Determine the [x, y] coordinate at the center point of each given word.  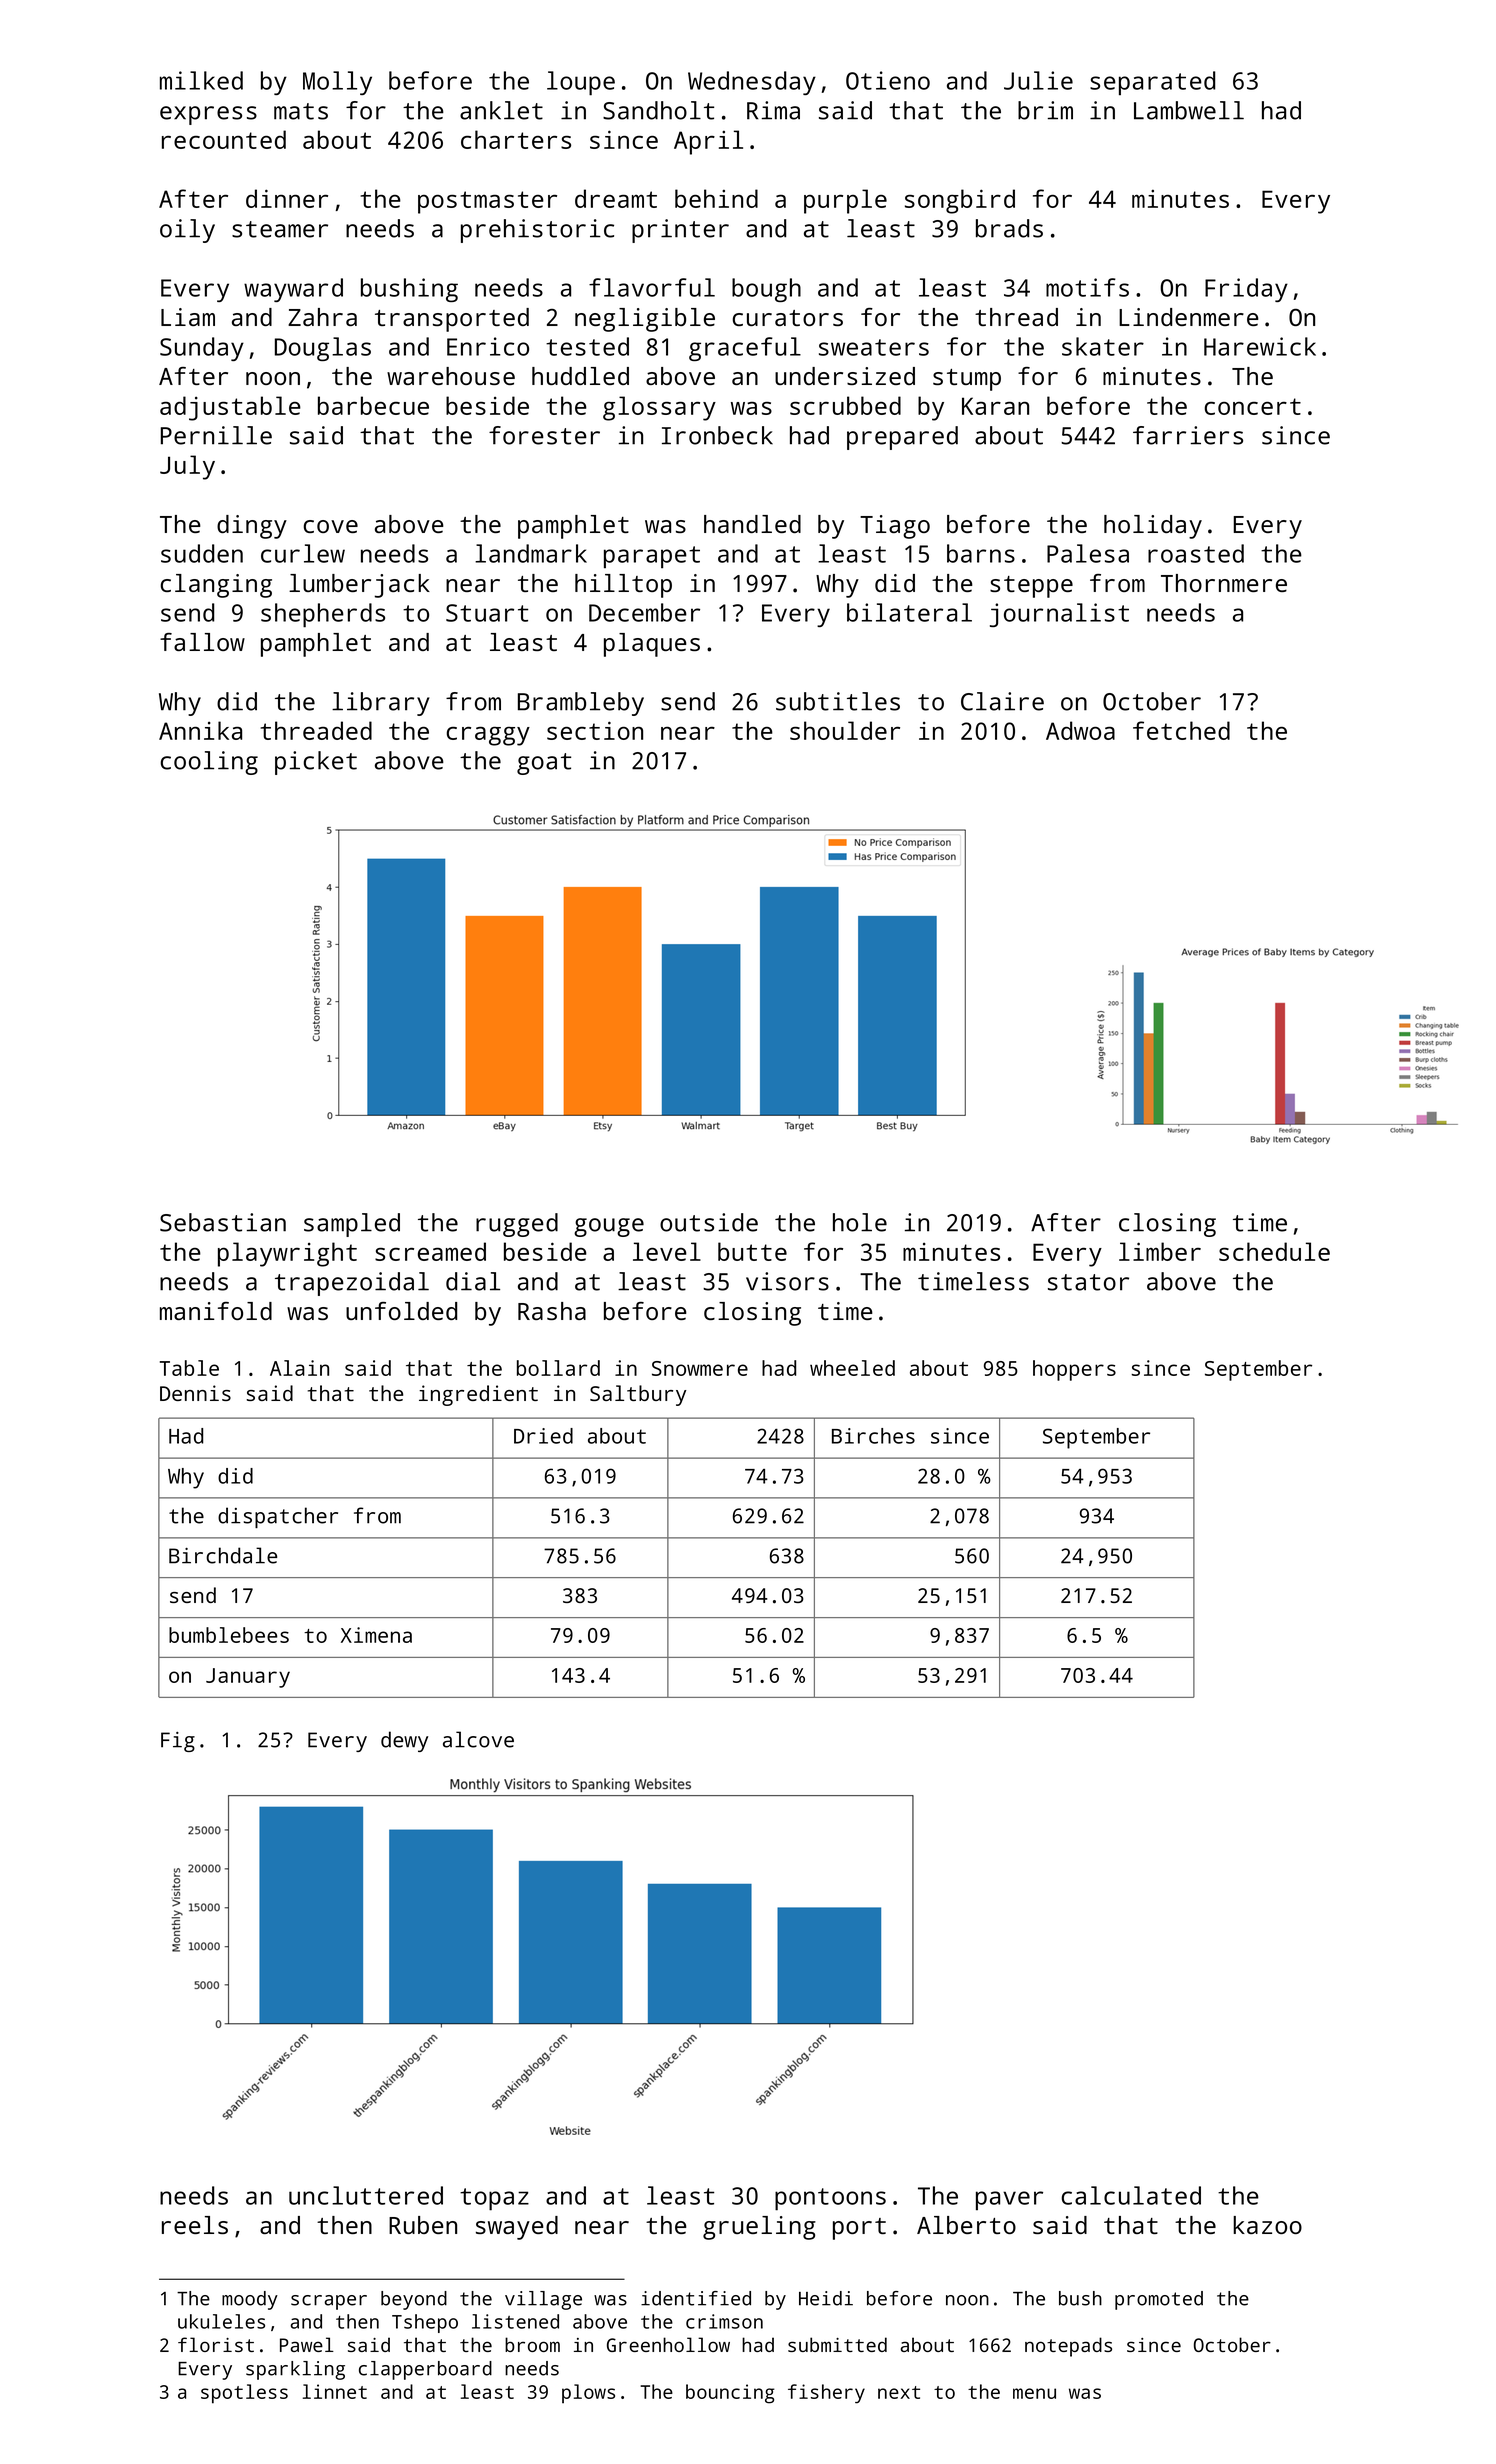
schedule [1274, 1251]
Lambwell [1189, 110]
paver [1009, 2200]
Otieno [888, 80]
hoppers [1074, 1370]
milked [201, 80]
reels [195, 2225]
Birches [873, 1436]
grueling [759, 2228]
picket [316, 763]
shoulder [845, 730]
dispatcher [278, 1517]
